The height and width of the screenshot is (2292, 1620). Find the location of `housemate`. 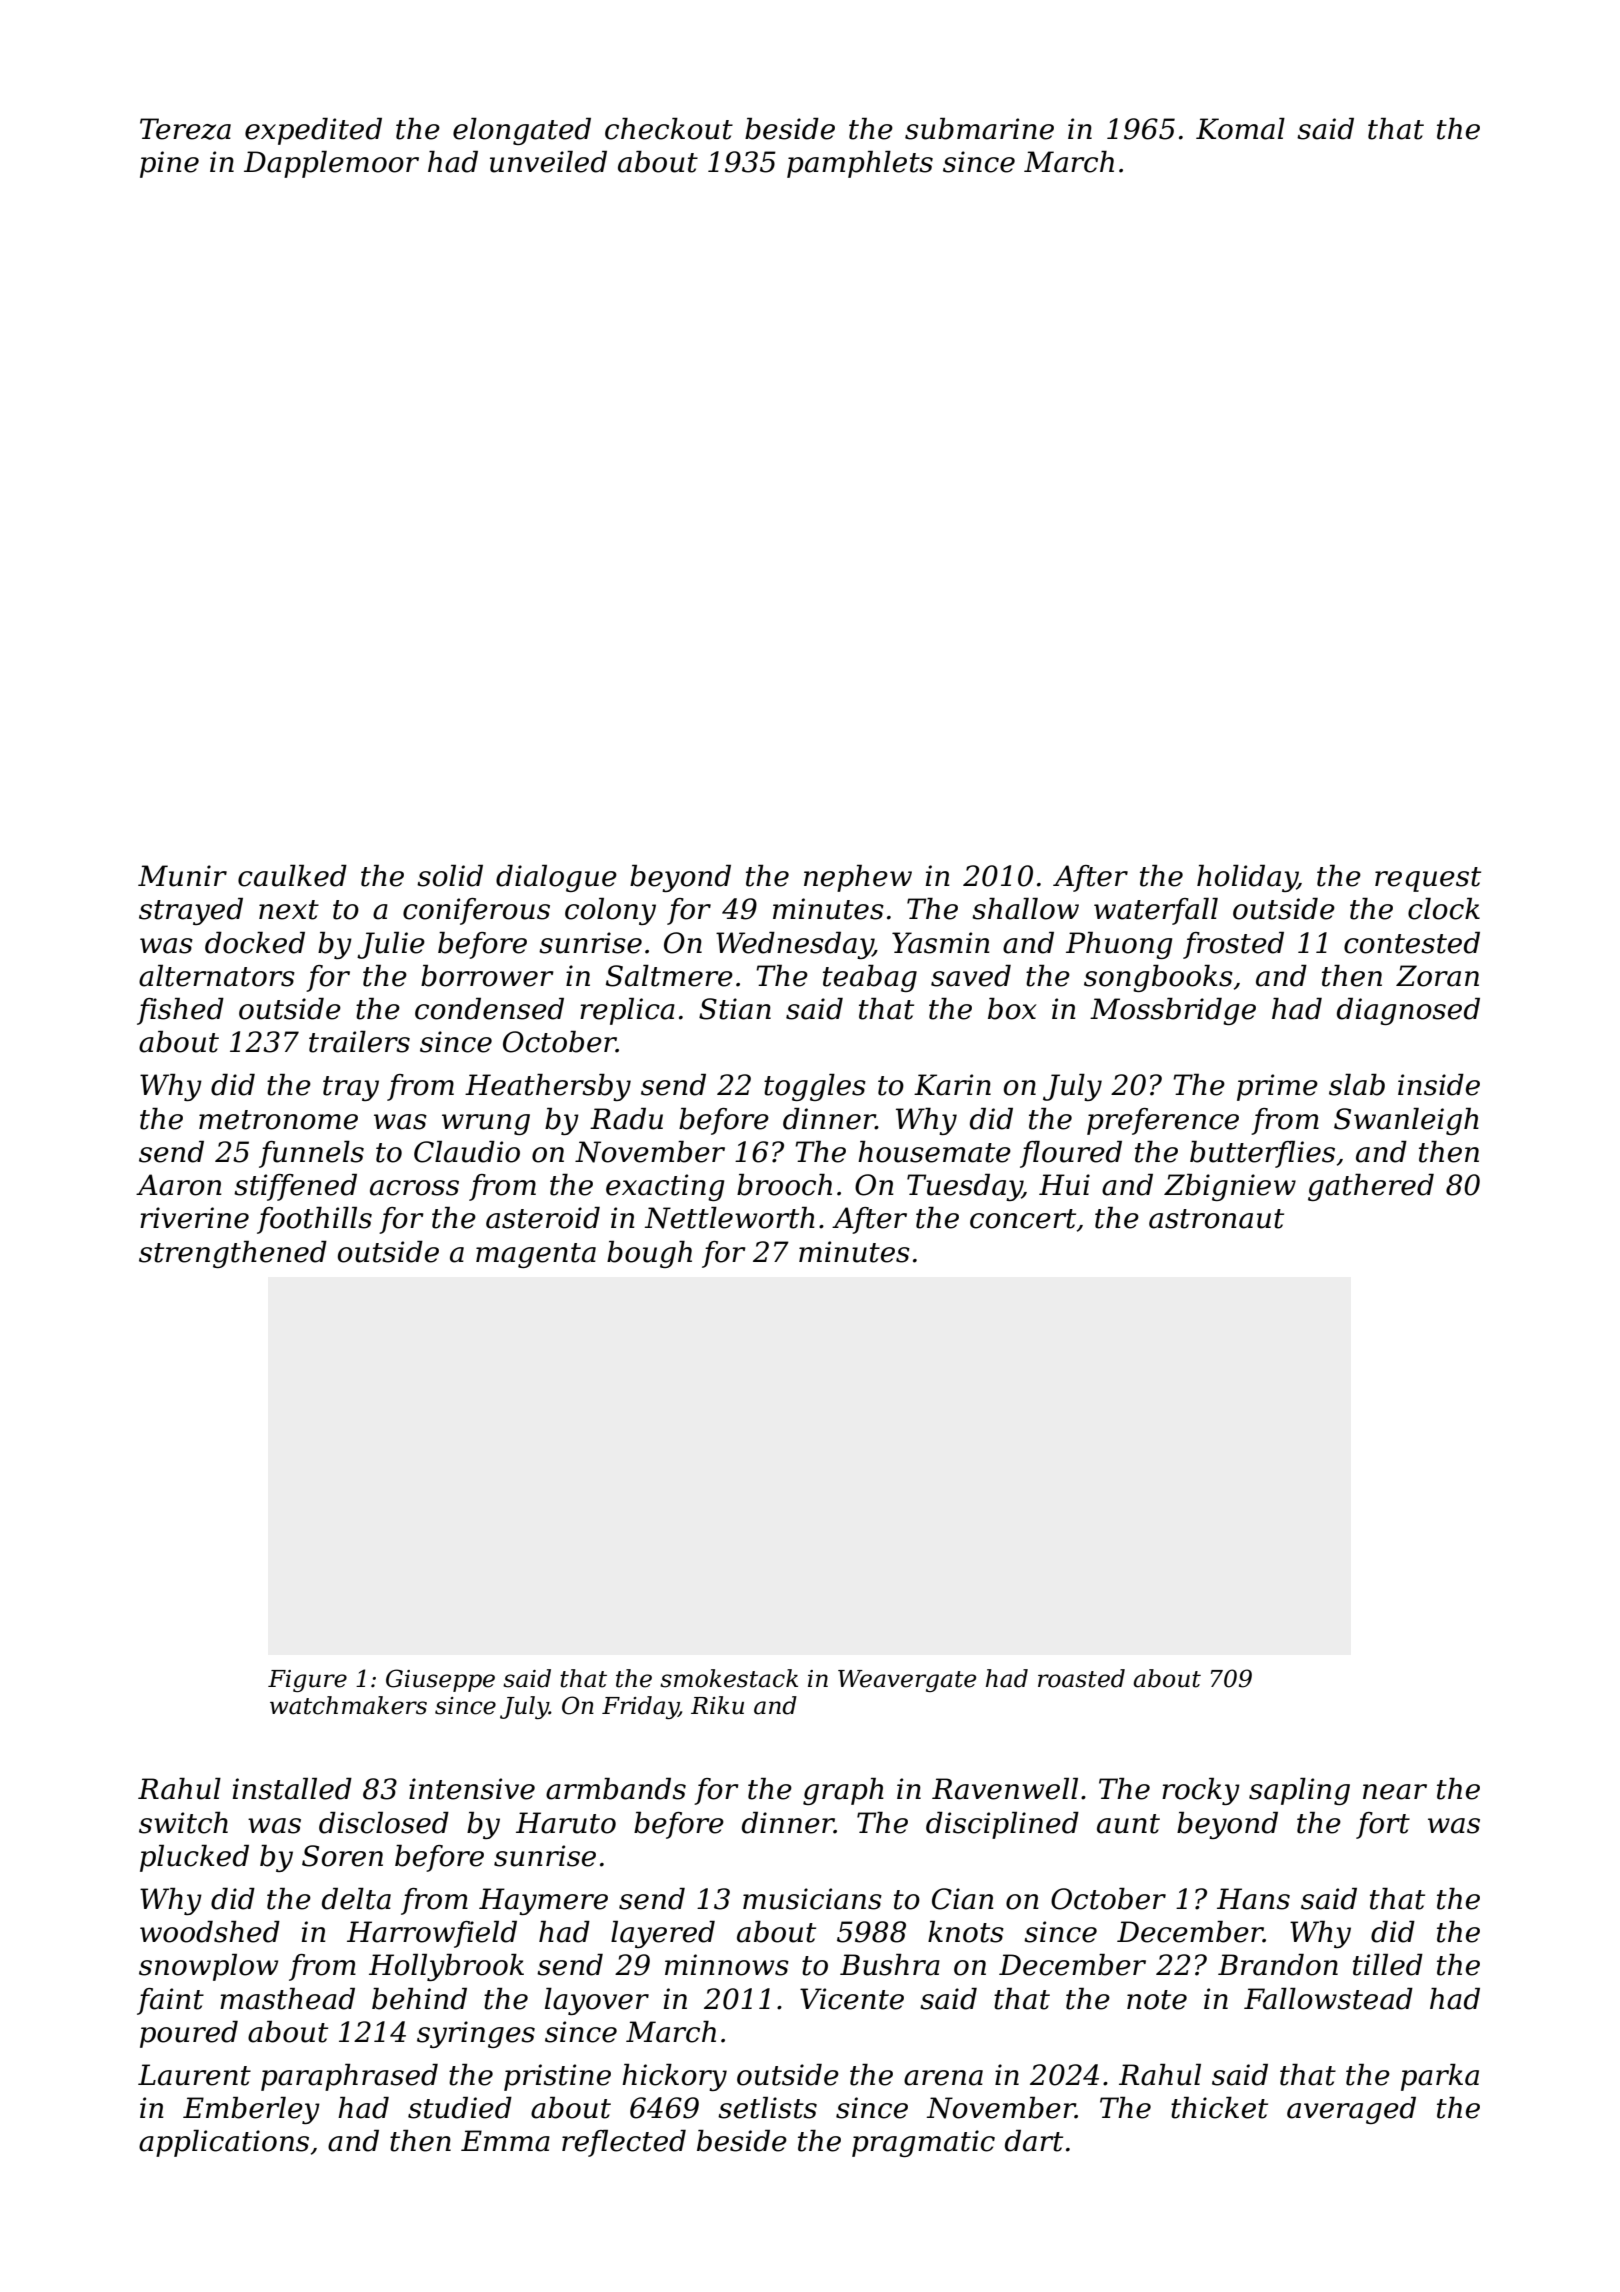

housemate is located at coordinates (934, 1152).
